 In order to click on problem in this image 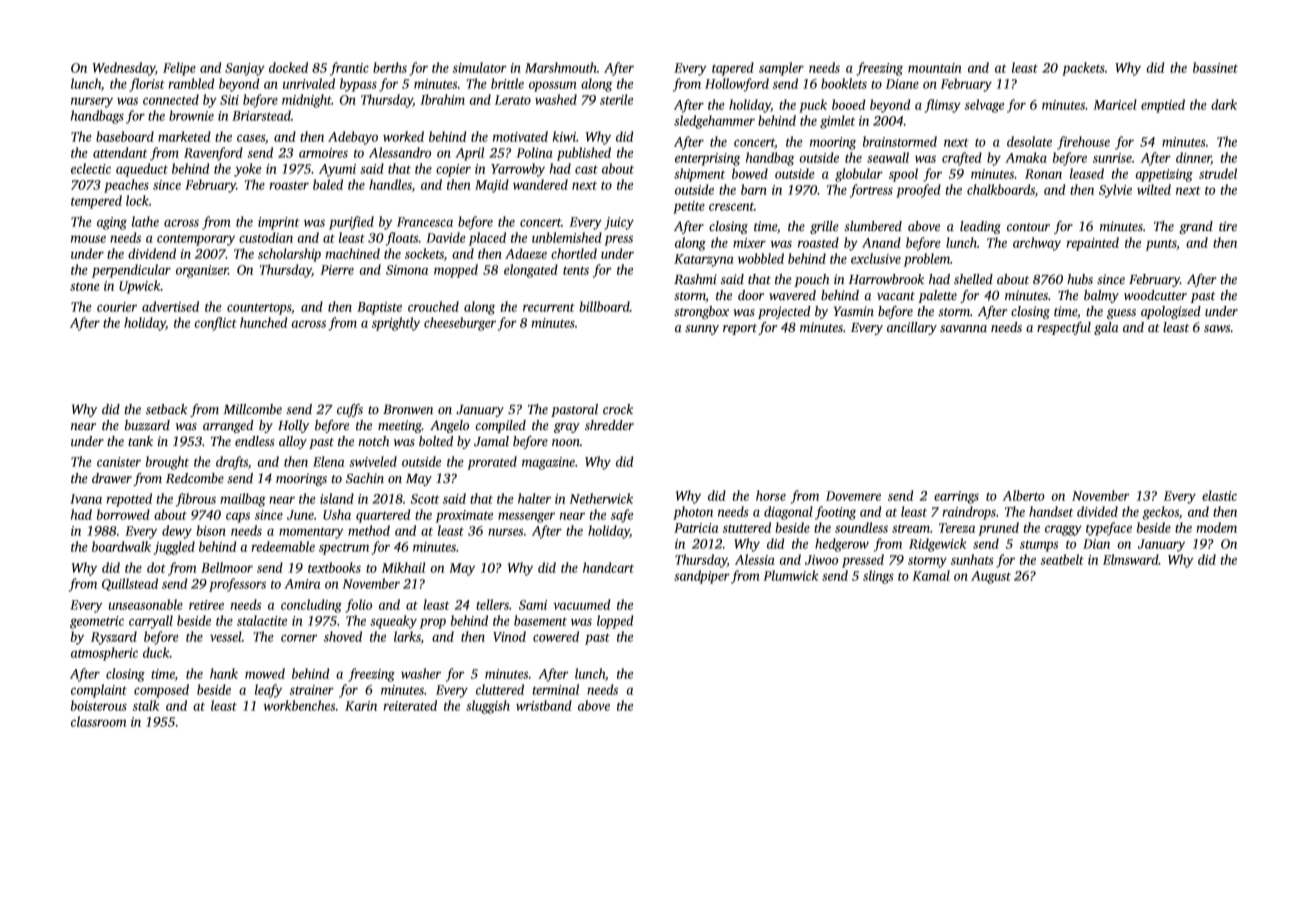, I will do `click(927, 260)`.
